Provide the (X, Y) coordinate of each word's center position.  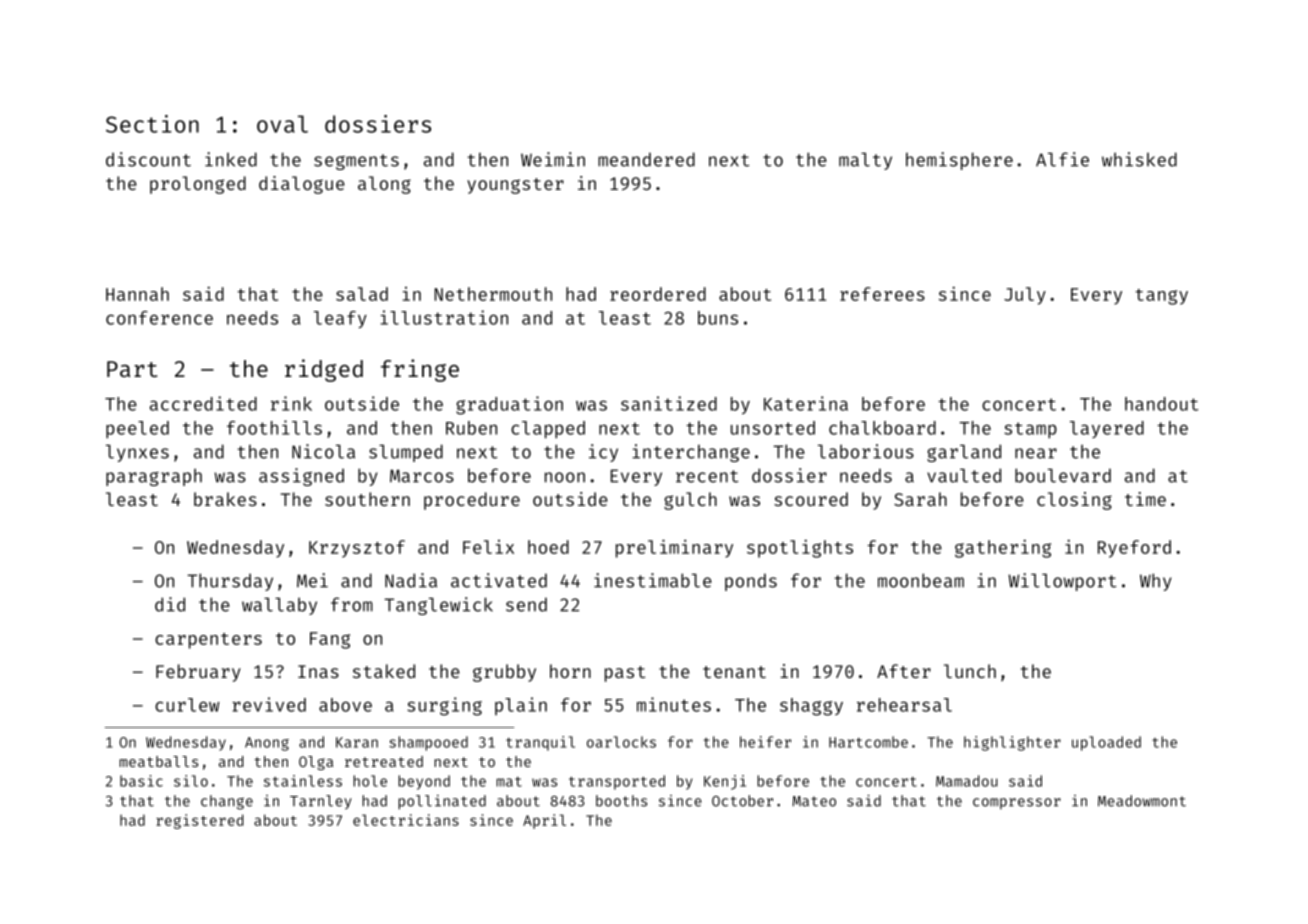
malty (865, 161)
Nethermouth (493, 294)
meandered (646, 159)
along (384, 185)
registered (199, 821)
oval (282, 124)
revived (269, 704)
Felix (488, 547)
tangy (1161, 297)
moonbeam (921, 580)
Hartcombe (868, 742)
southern (367, 499)
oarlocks (621, 742)
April (544, 821)
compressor (1017, 804)
